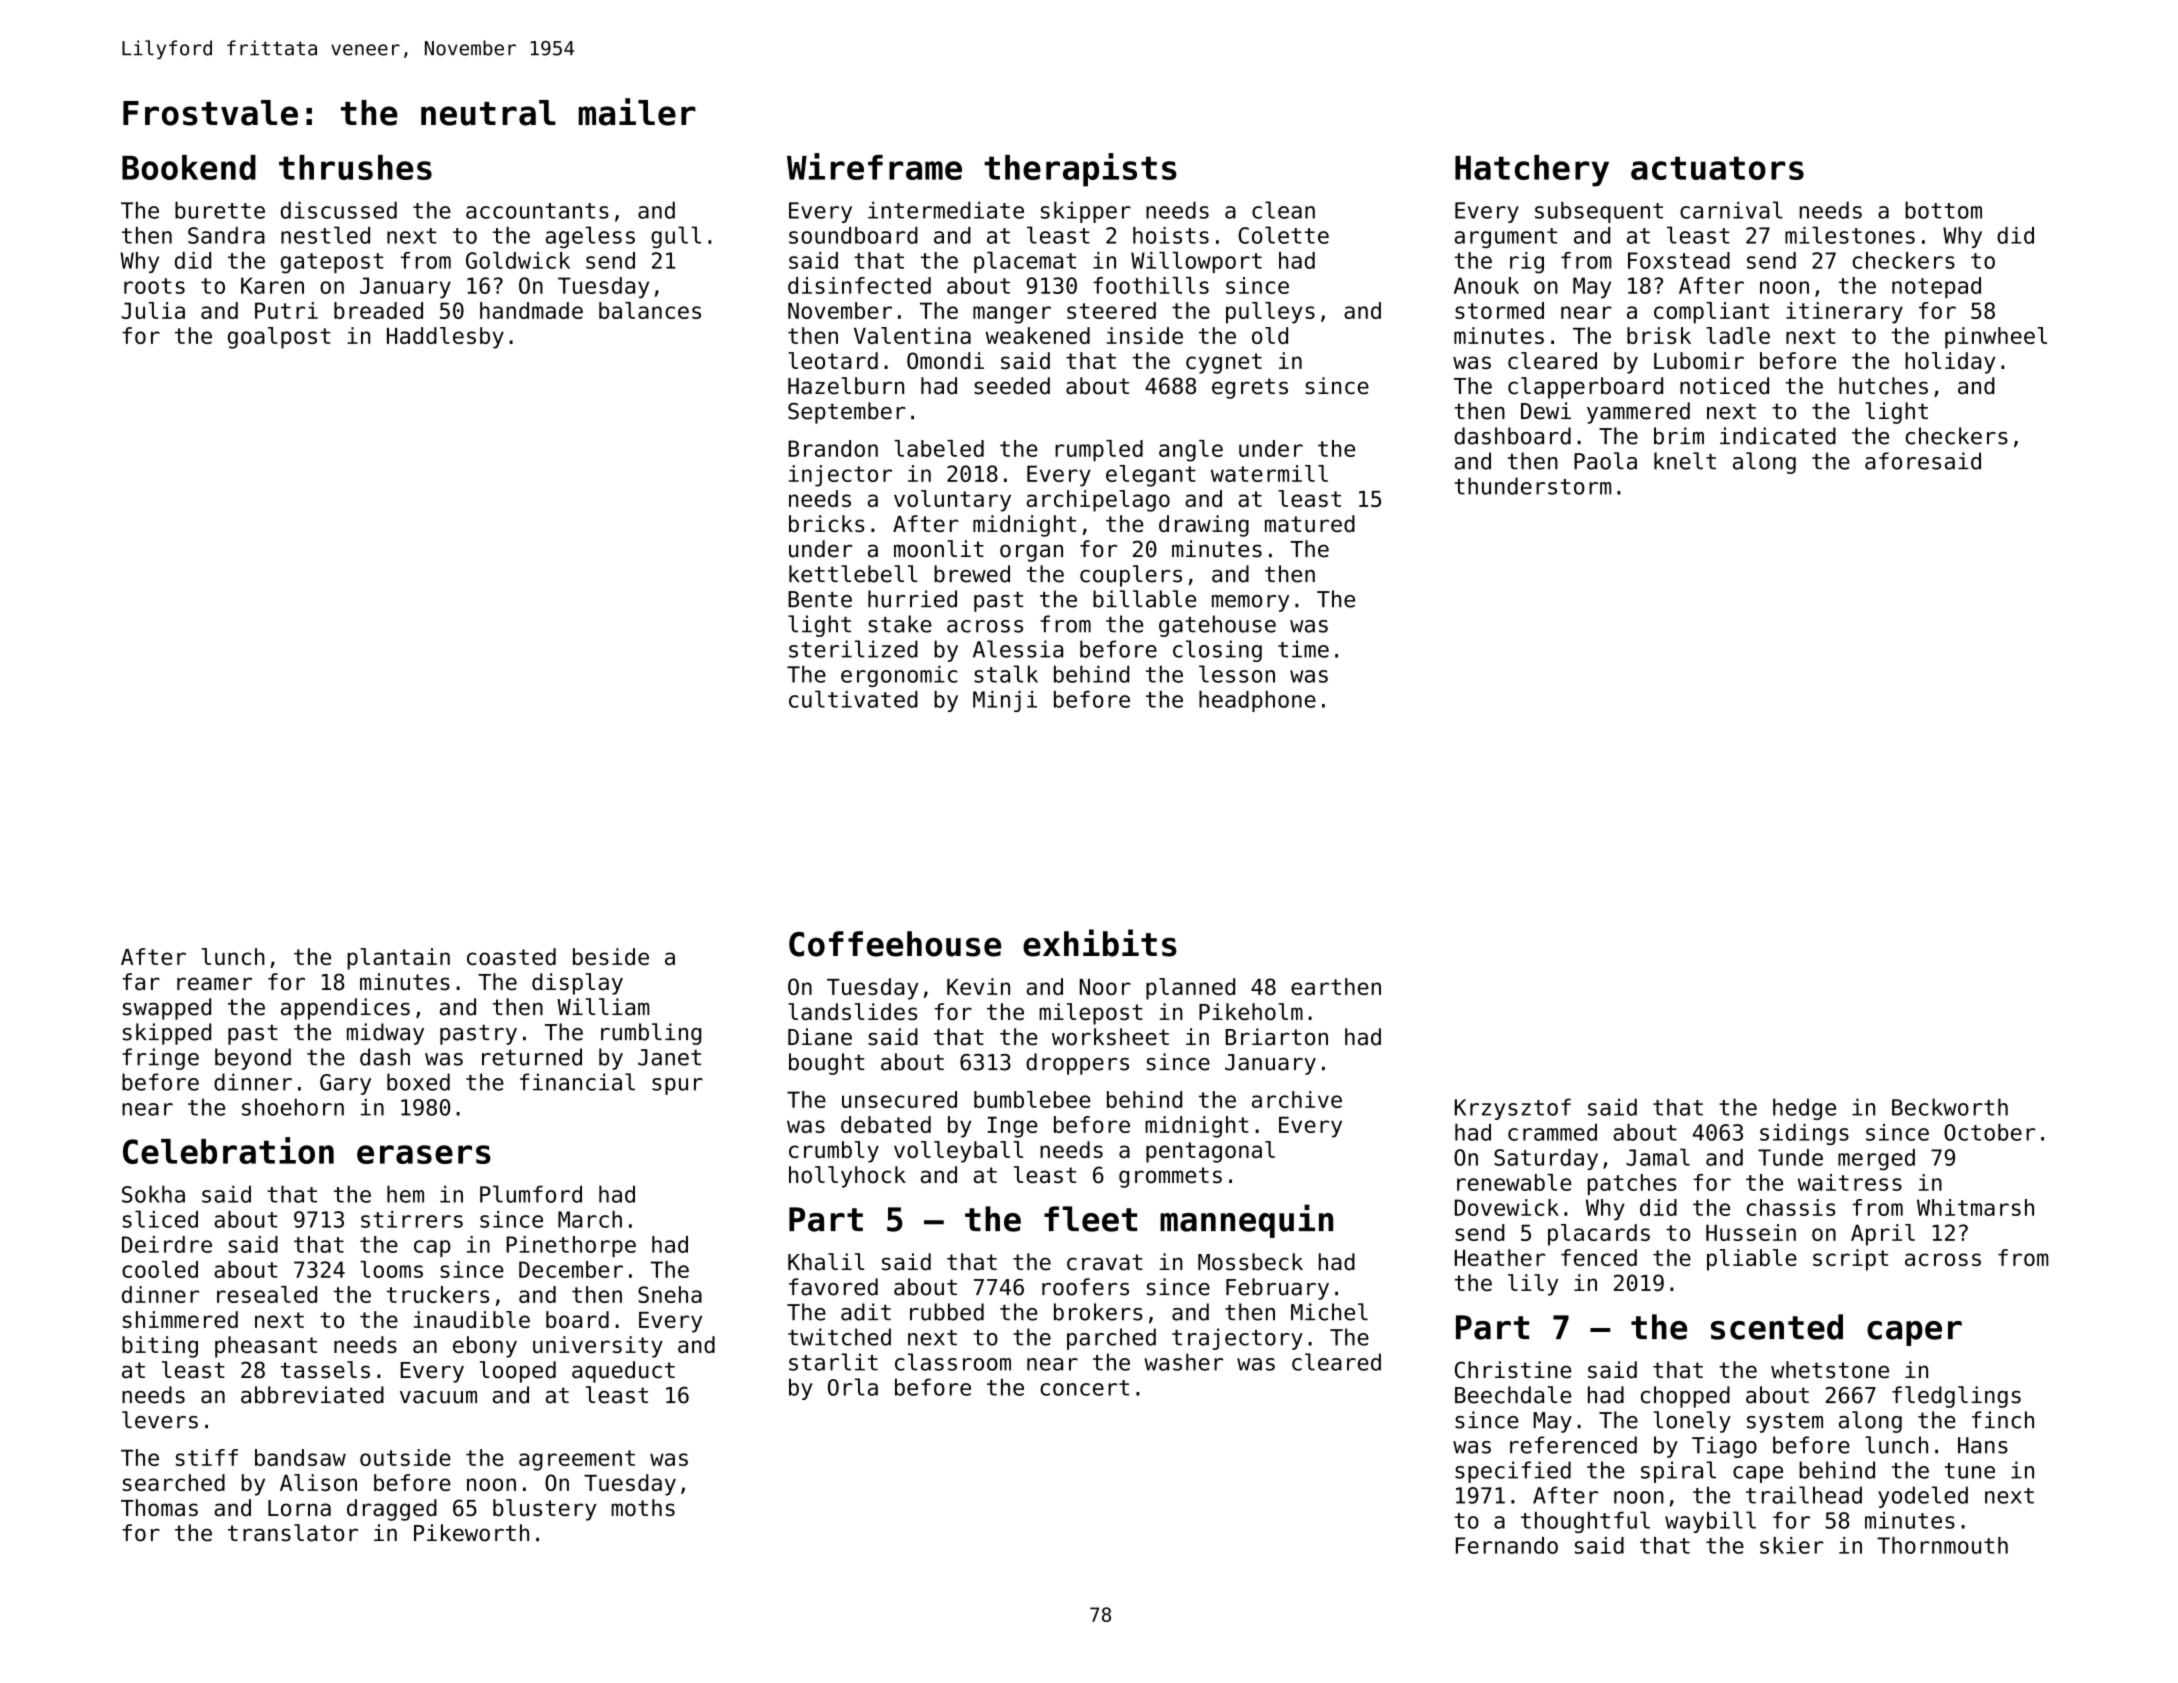  I want to click on Thomas, so click(159, 1507).
